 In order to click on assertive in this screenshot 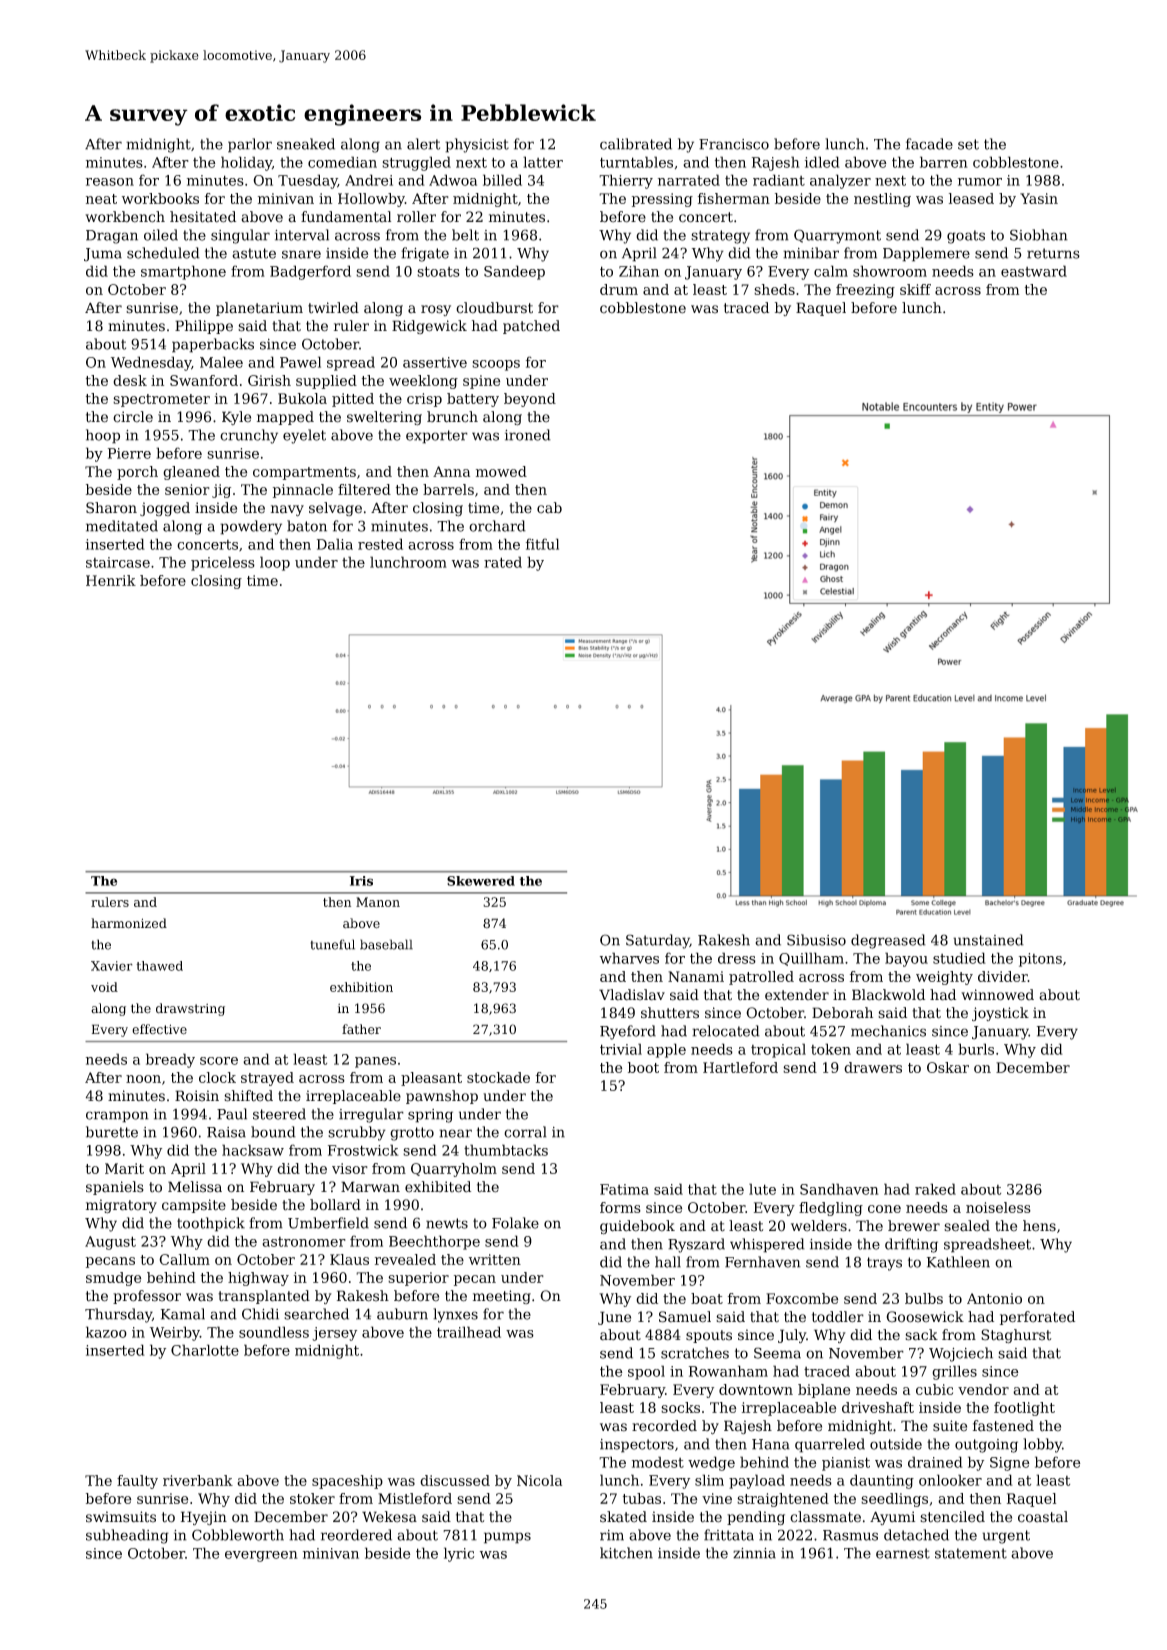, I will do `click(435, 362)`.
